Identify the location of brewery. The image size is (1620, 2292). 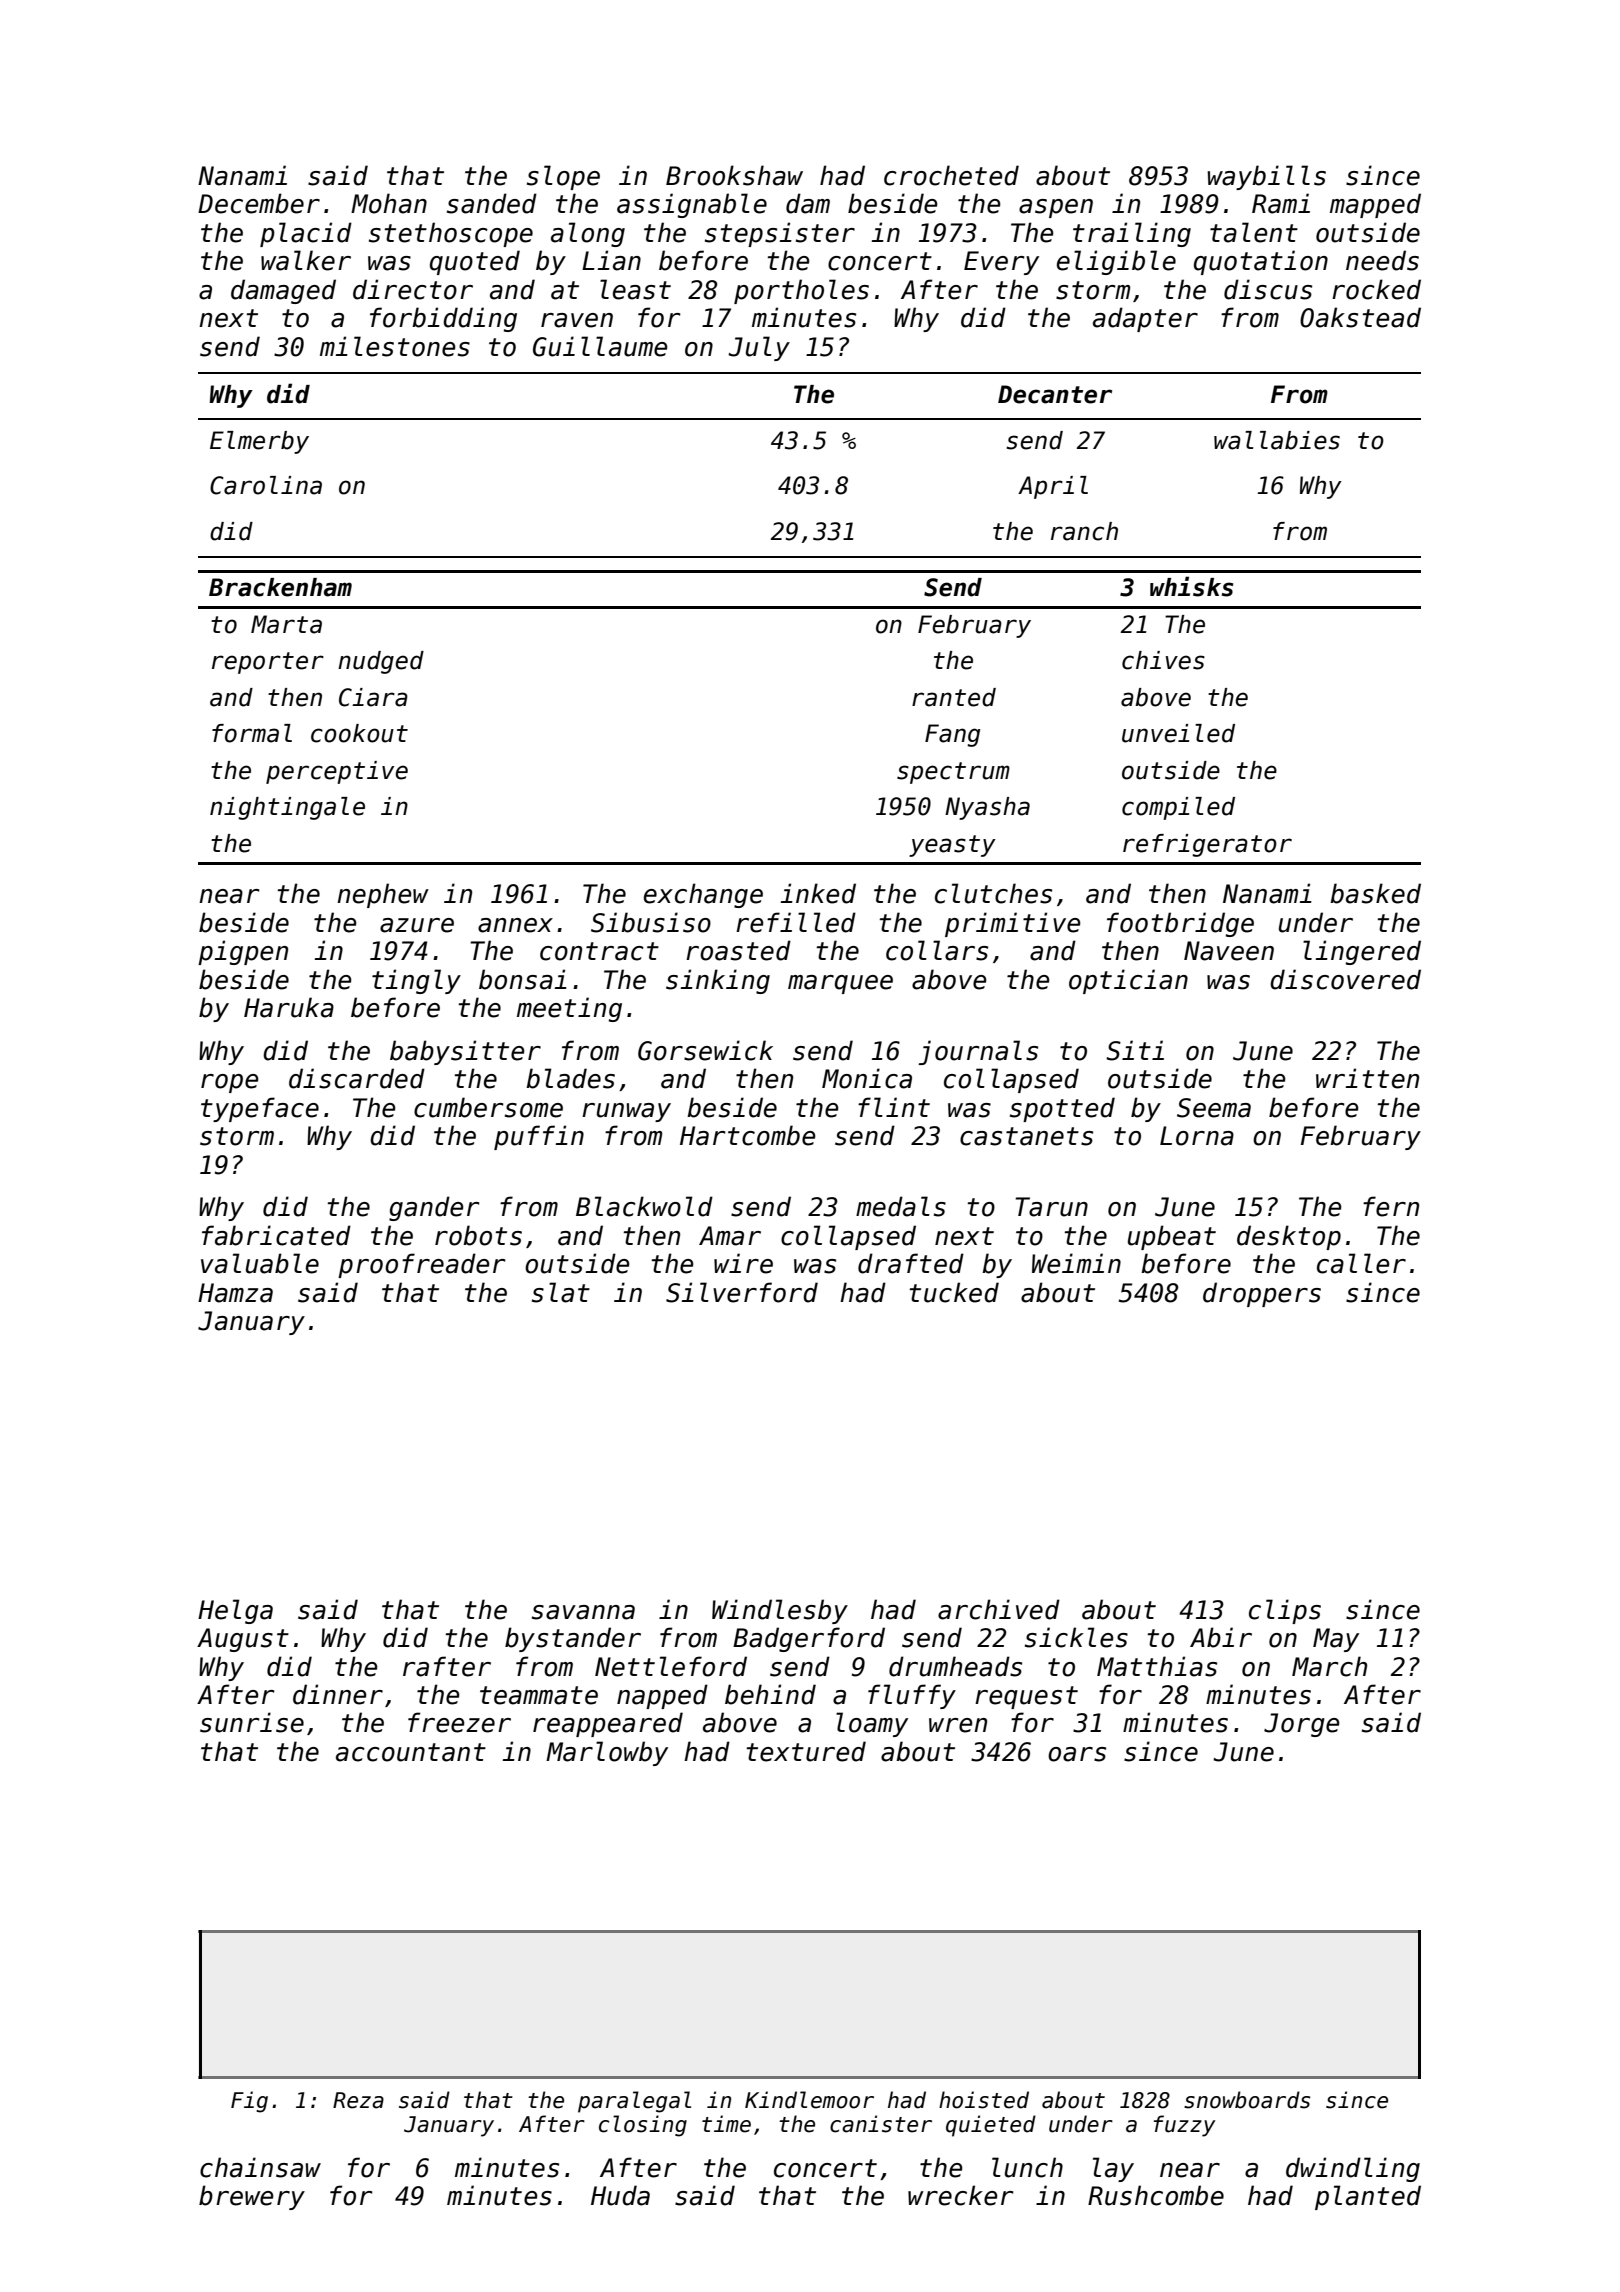
(252, 2197).
